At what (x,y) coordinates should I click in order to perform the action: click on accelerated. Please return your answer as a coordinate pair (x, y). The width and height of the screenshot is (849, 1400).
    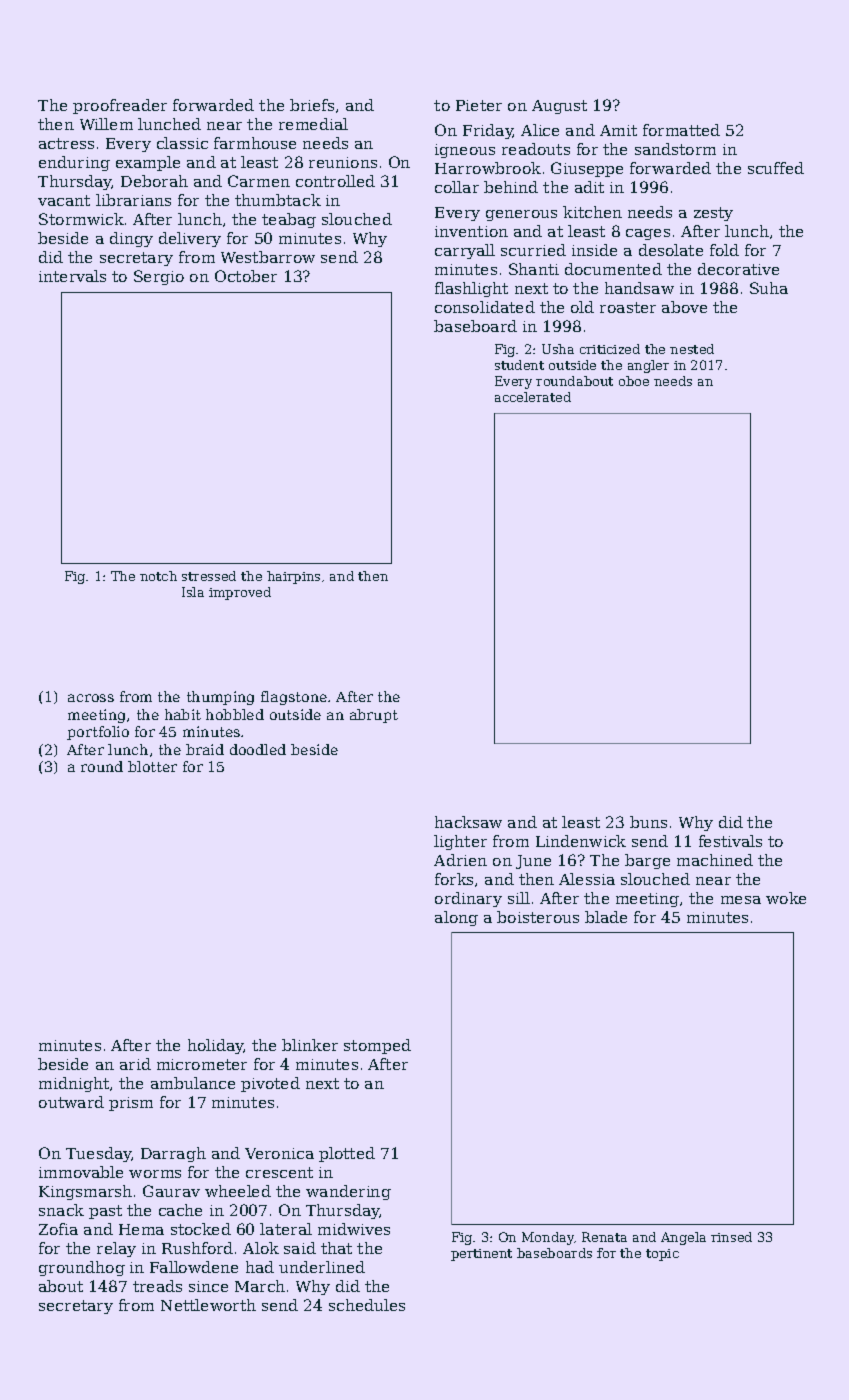
    Looking at the image, I should click on (533, 397).
